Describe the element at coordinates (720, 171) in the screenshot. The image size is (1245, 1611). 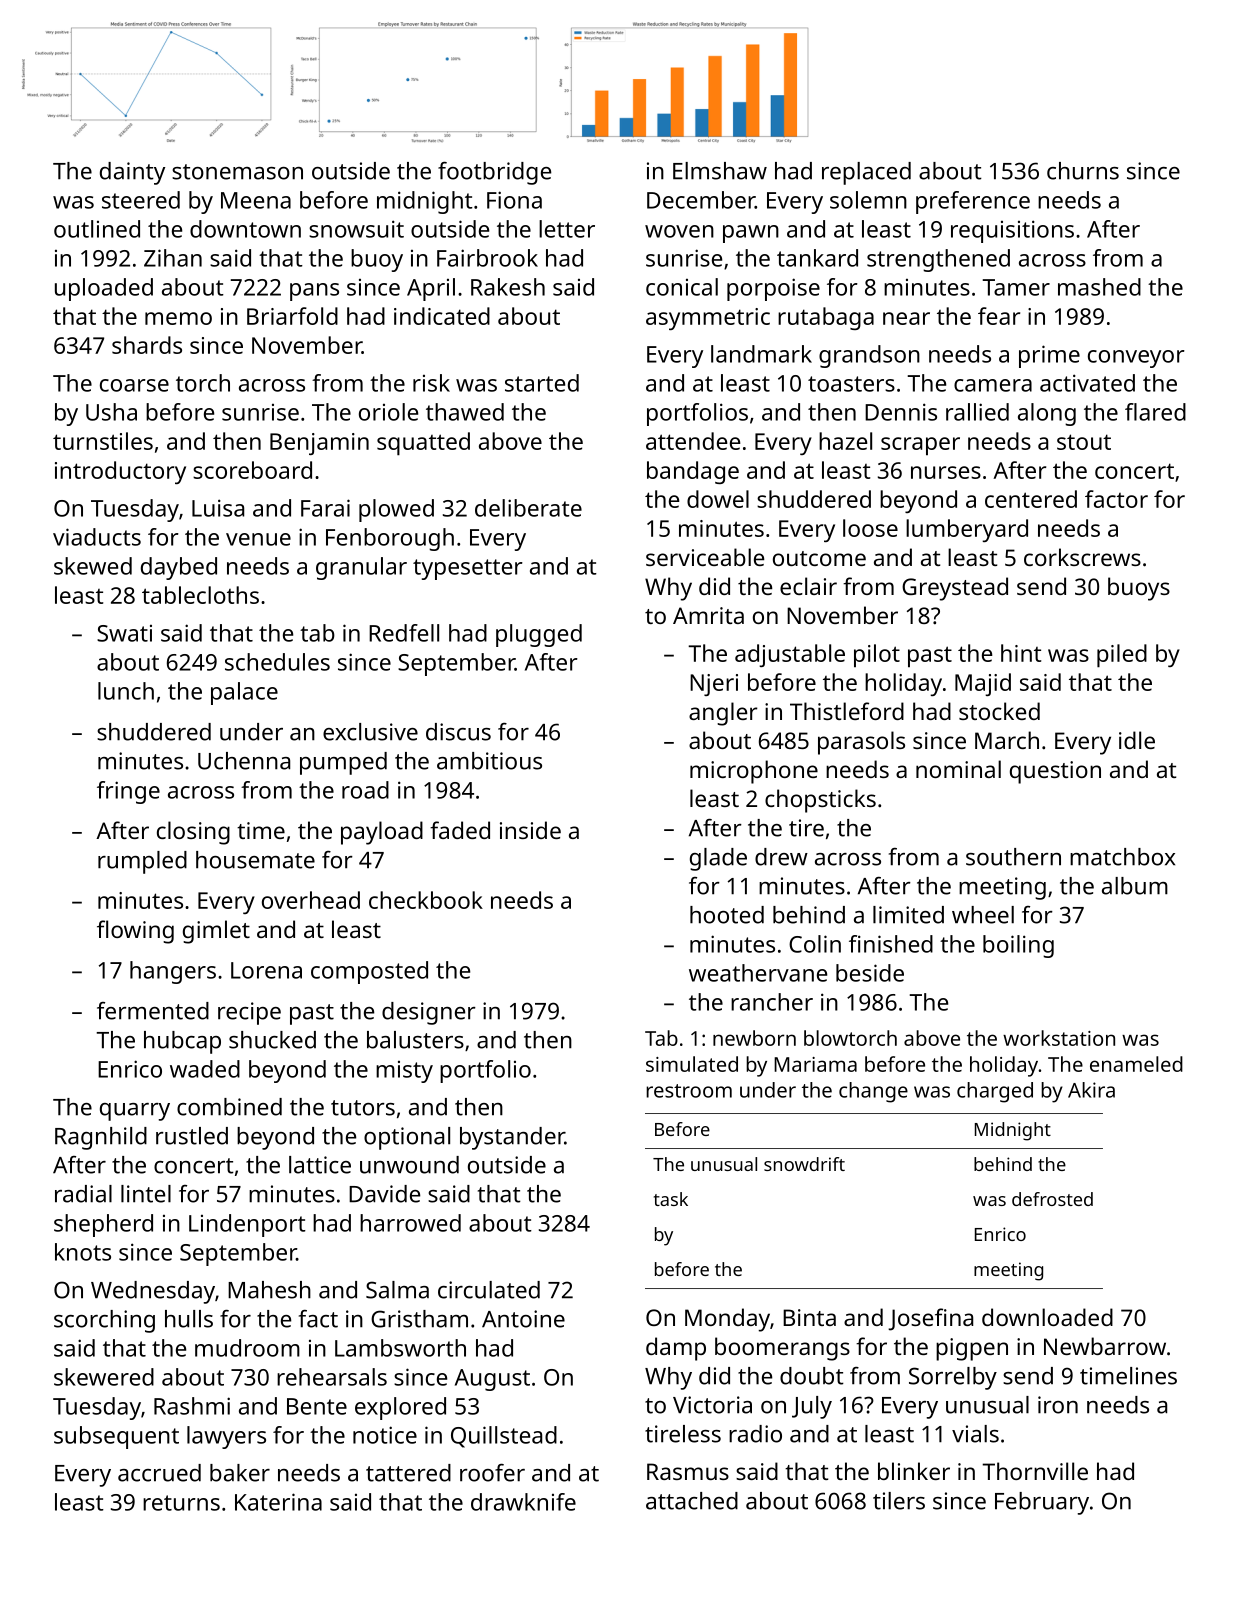
I see `Elmshaw` at that location.
